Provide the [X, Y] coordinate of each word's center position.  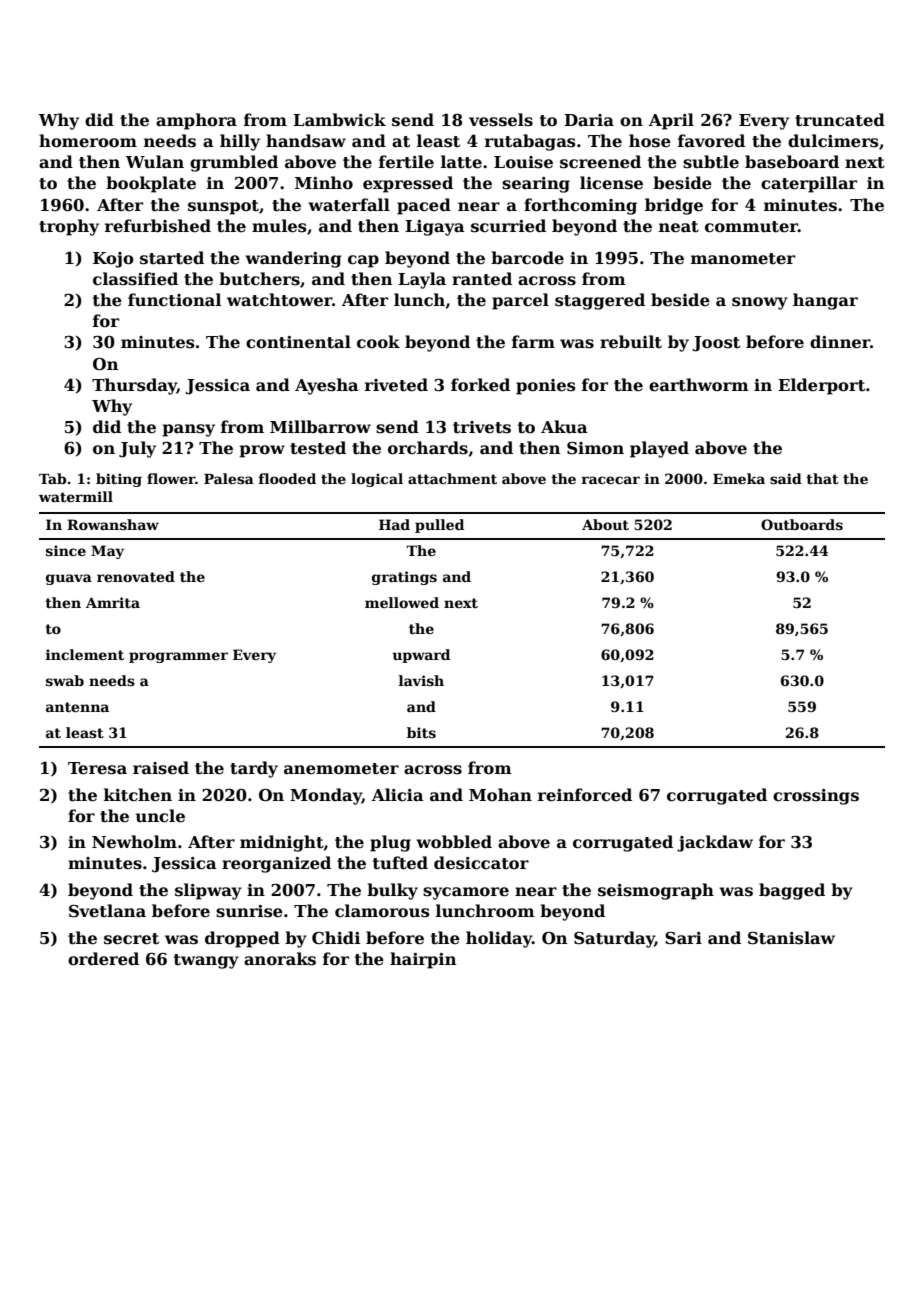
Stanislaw [791, 938]
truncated [840, 120]
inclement [85, 654]
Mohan [500, 794]
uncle [160, 816]
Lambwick [339, 120]
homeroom [88, 141]
